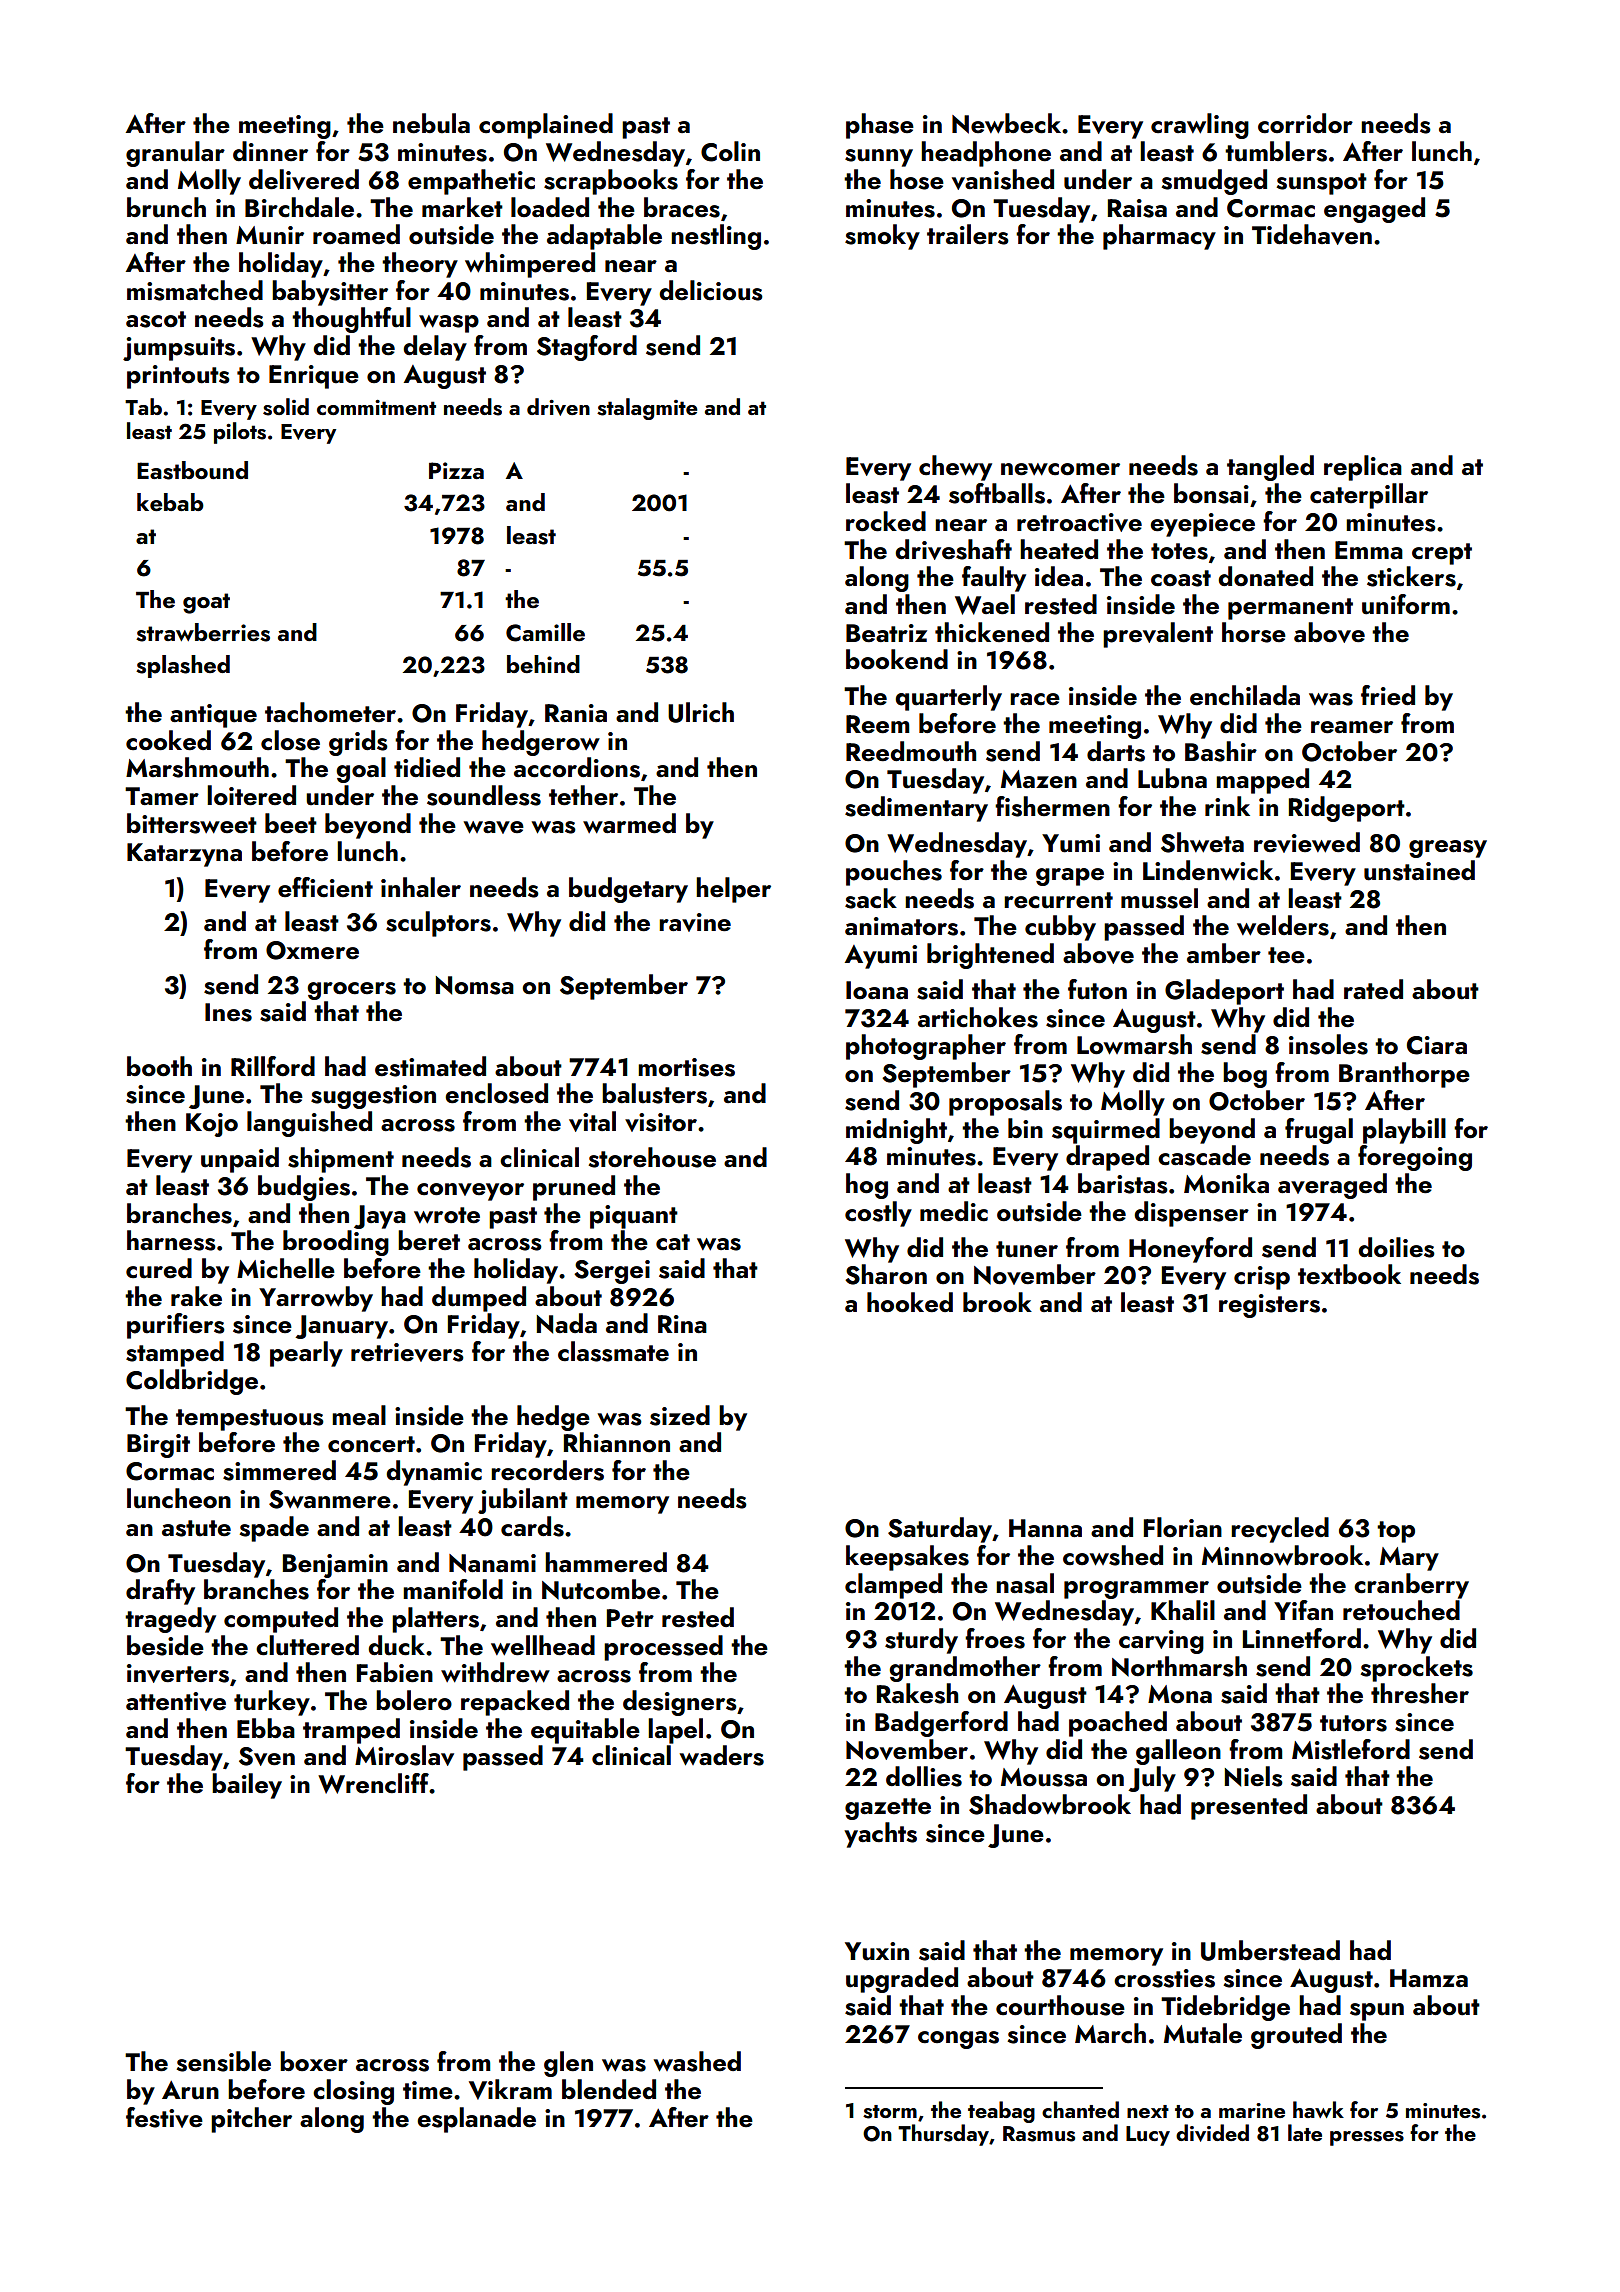 The height and width of the image is (2292, 1620). What do you see at coordinates (716, 237) in the image?
I see `nestling` at bounding box center [716, 237].
